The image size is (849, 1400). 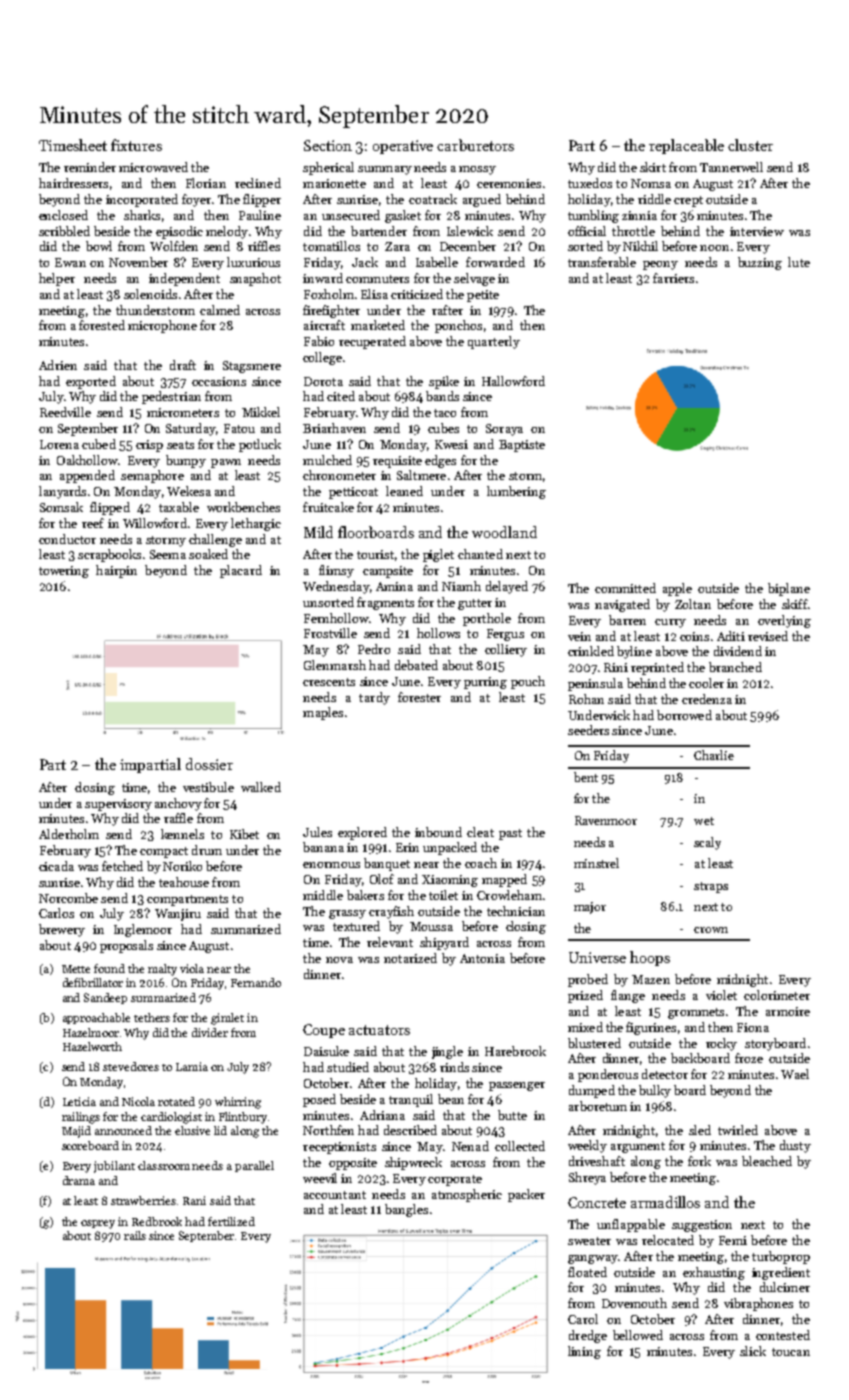 I want to click on Lorena, so click(x=59, y=444).
